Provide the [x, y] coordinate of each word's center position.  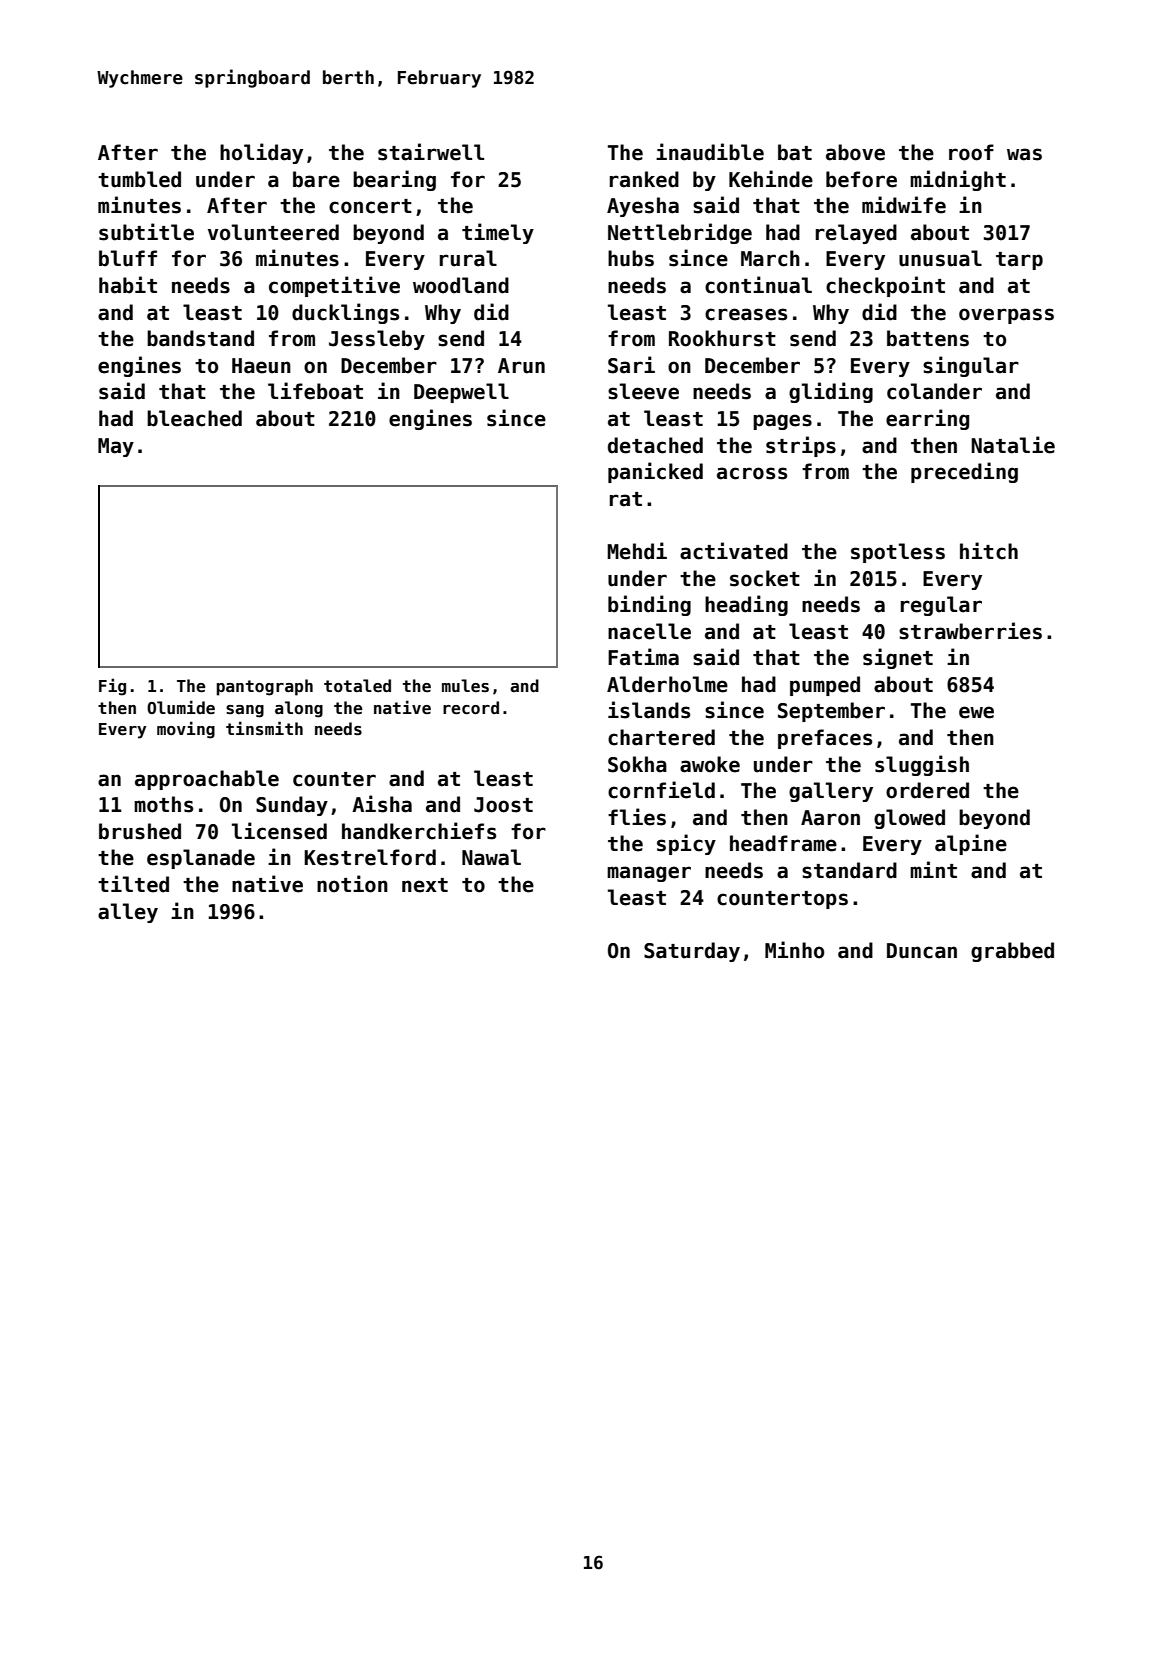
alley [128, 913]
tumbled [139, 179]
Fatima [643, 657]
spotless [898, 553]
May [116, 447]
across [752, 473]
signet [898, 658]
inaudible [710, 152]
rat [626, 499]
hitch [989, 551]
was [1024, 154]
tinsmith [264, 728]
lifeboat [315, 391]
